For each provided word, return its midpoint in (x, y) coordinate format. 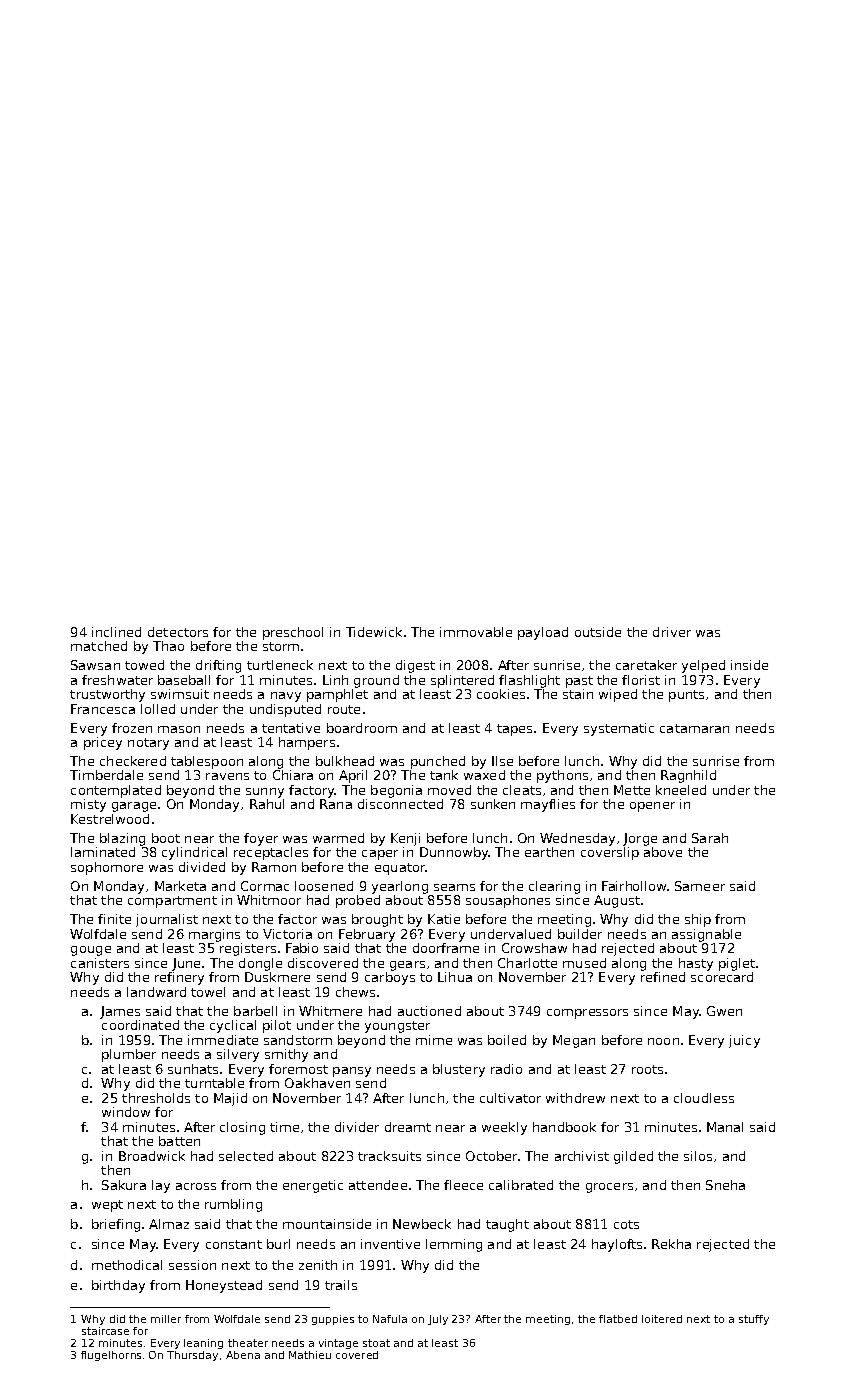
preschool (293, 633)
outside (598, 632)
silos (698, 1156)
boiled (507, 1040)
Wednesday (577, 839)
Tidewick (374, 632)
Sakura (124, 1185)
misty (88, 805)
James (120, 1012)
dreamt (408, 1127)
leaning (203, 1344)
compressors (587, 1014)
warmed (338, 838)
